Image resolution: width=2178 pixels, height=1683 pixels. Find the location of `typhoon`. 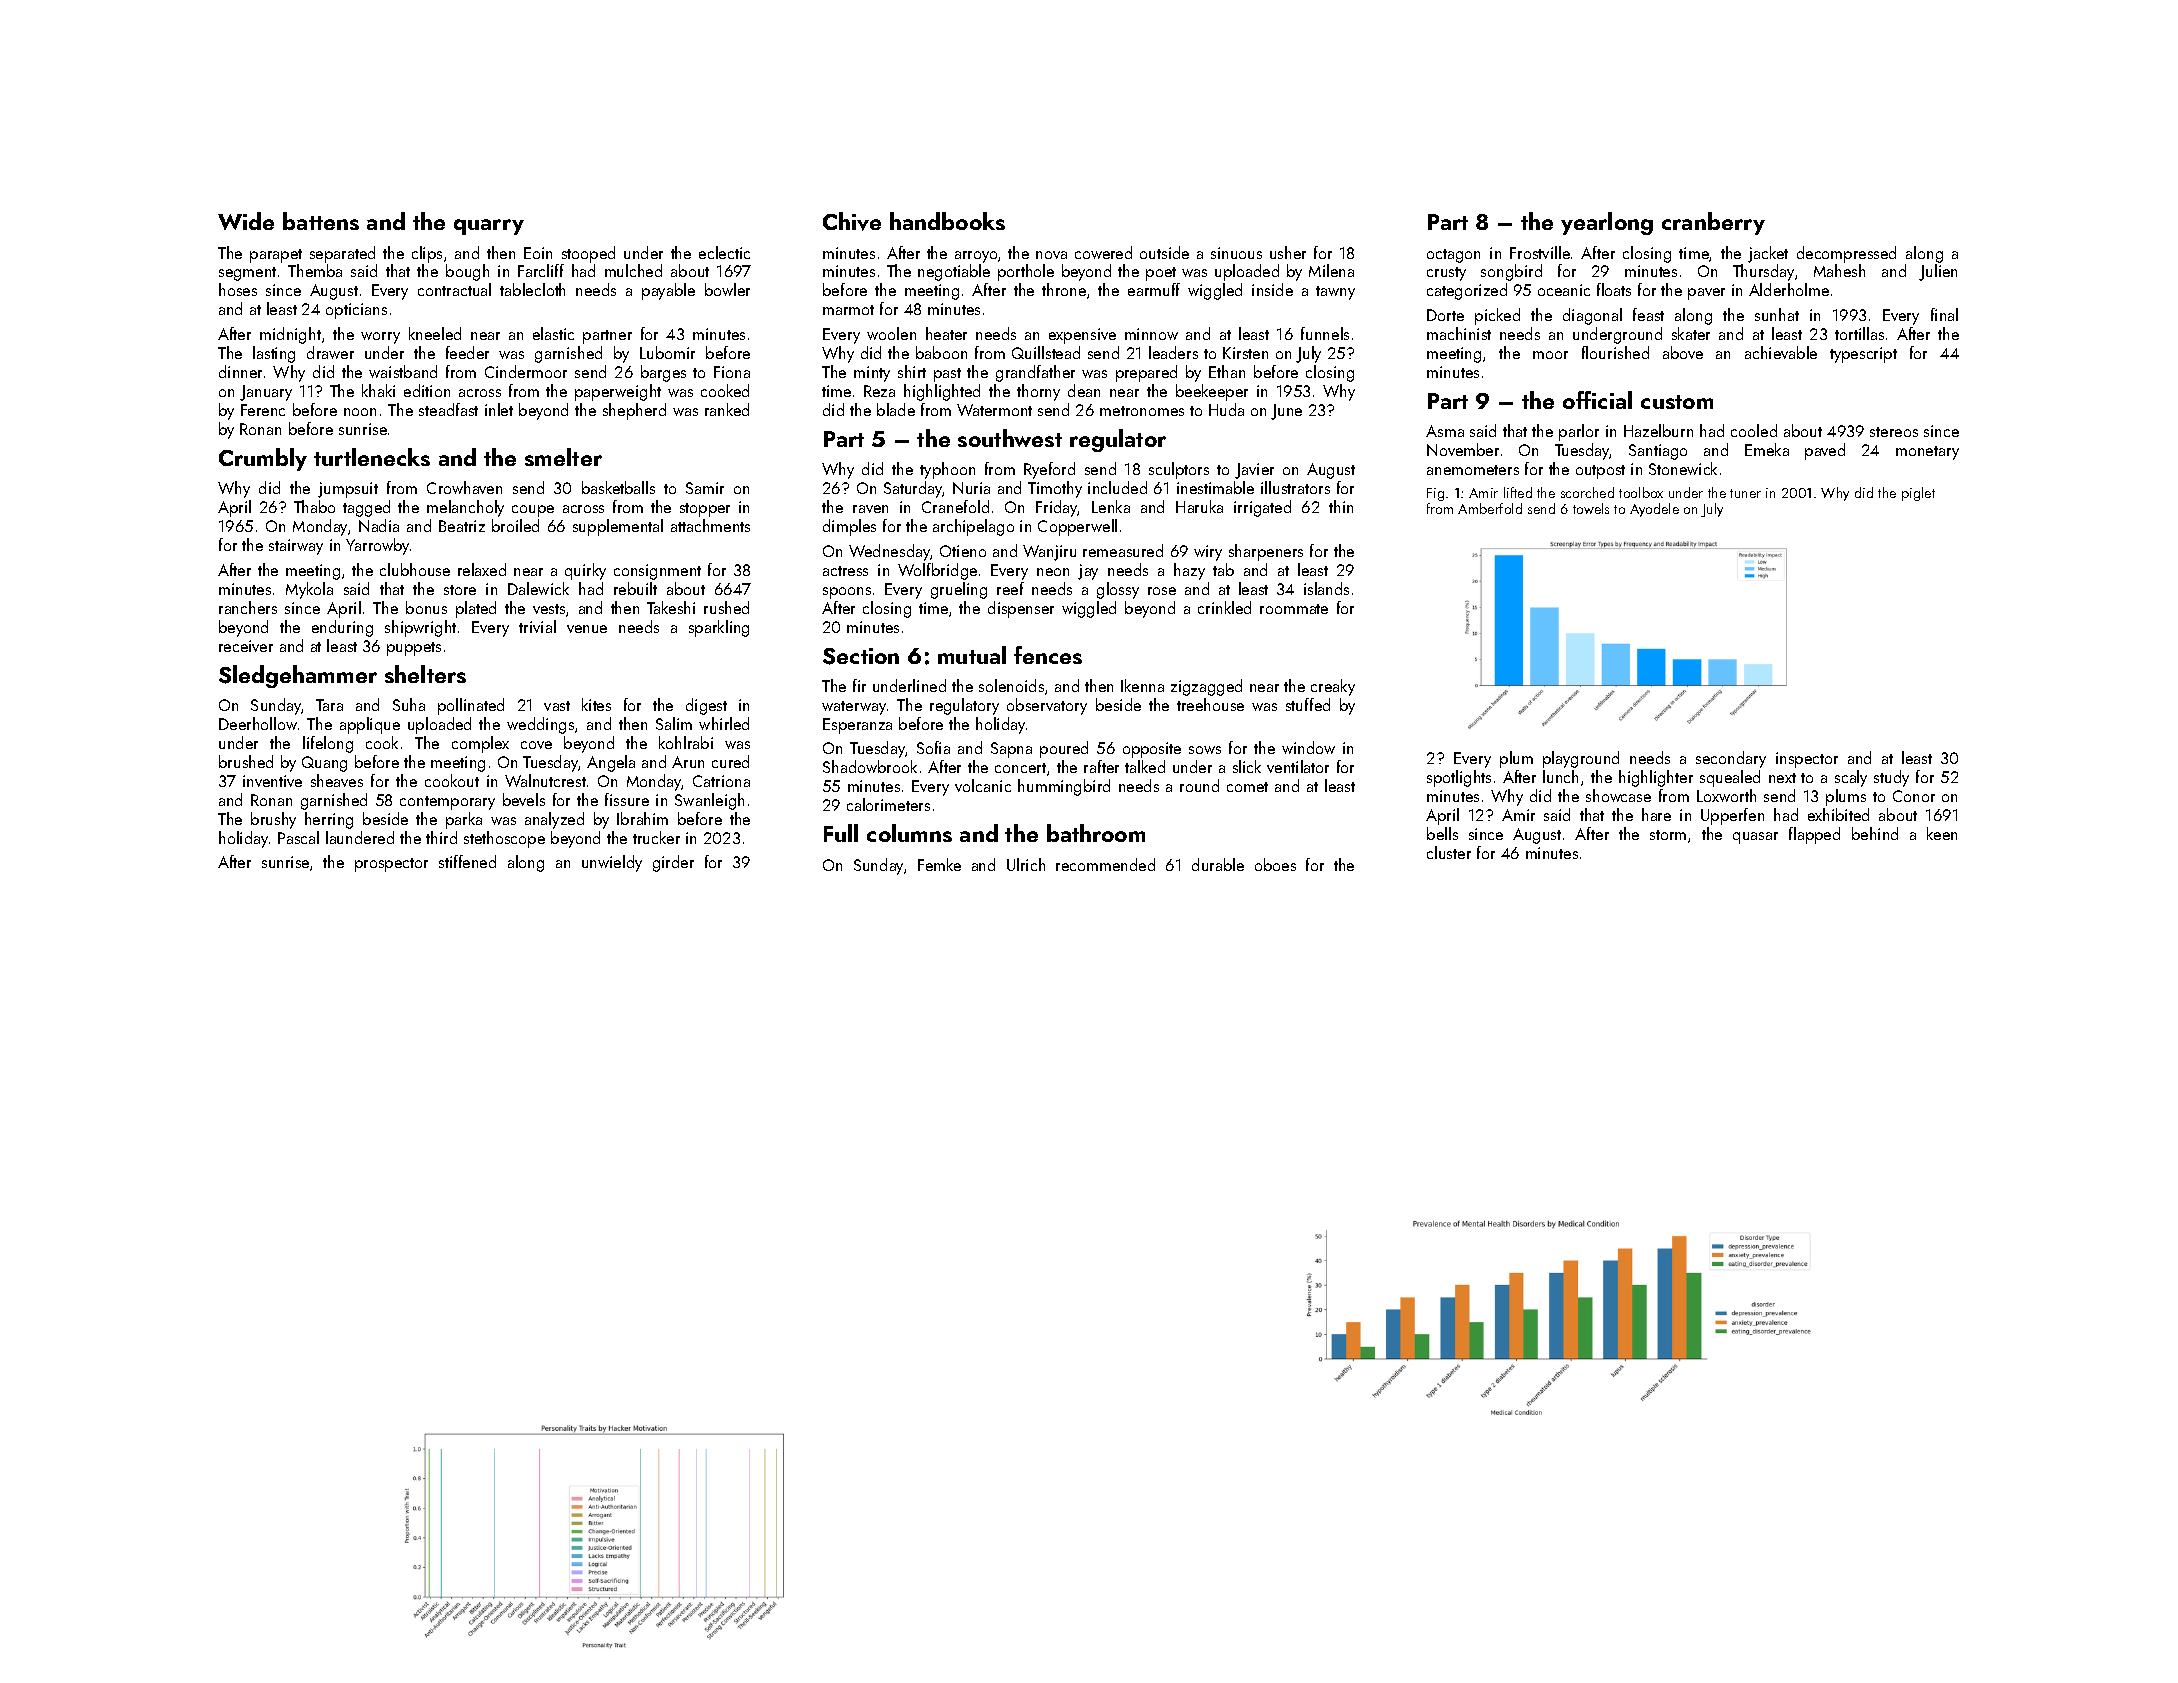

typhoon is located at coordinates (947, 470).
